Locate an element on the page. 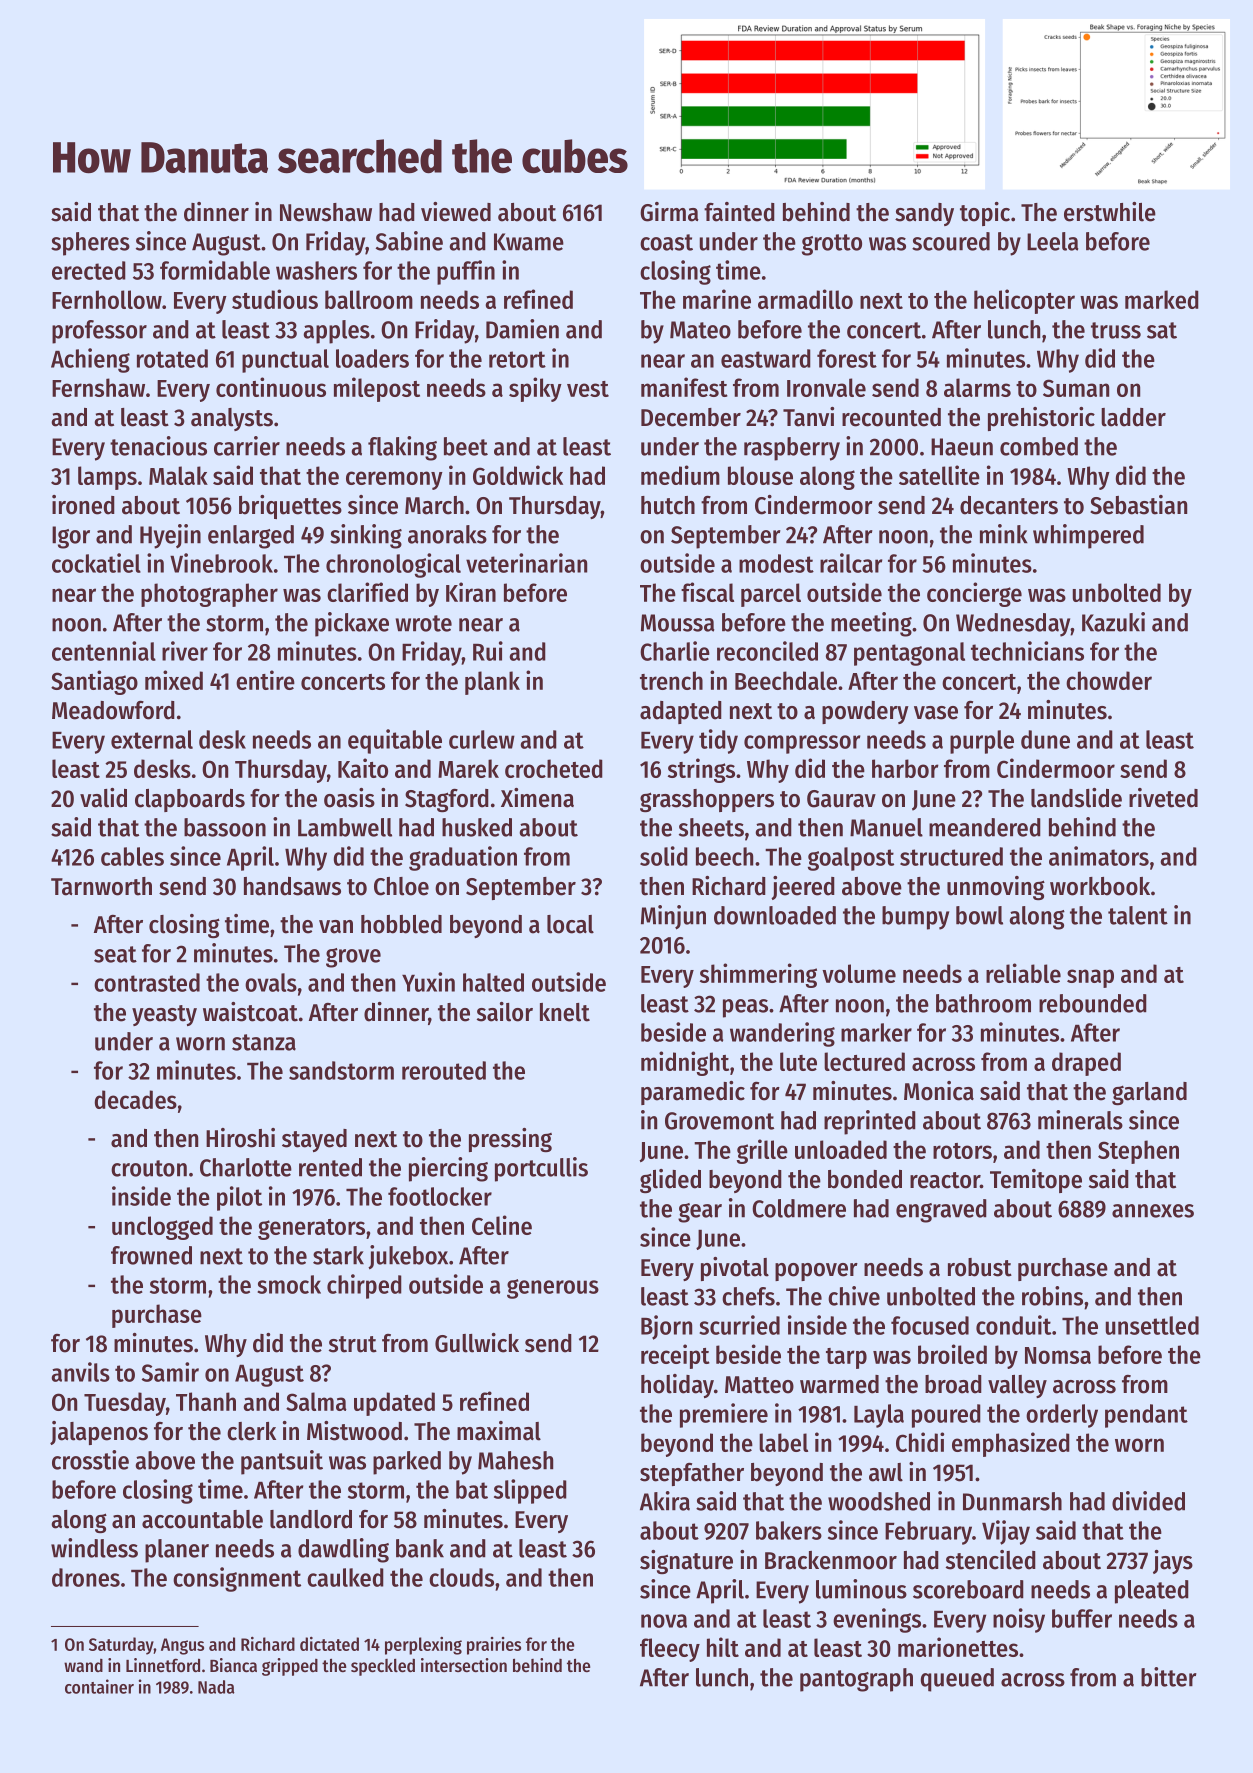  decades is located at coordinates (136, 1099).
